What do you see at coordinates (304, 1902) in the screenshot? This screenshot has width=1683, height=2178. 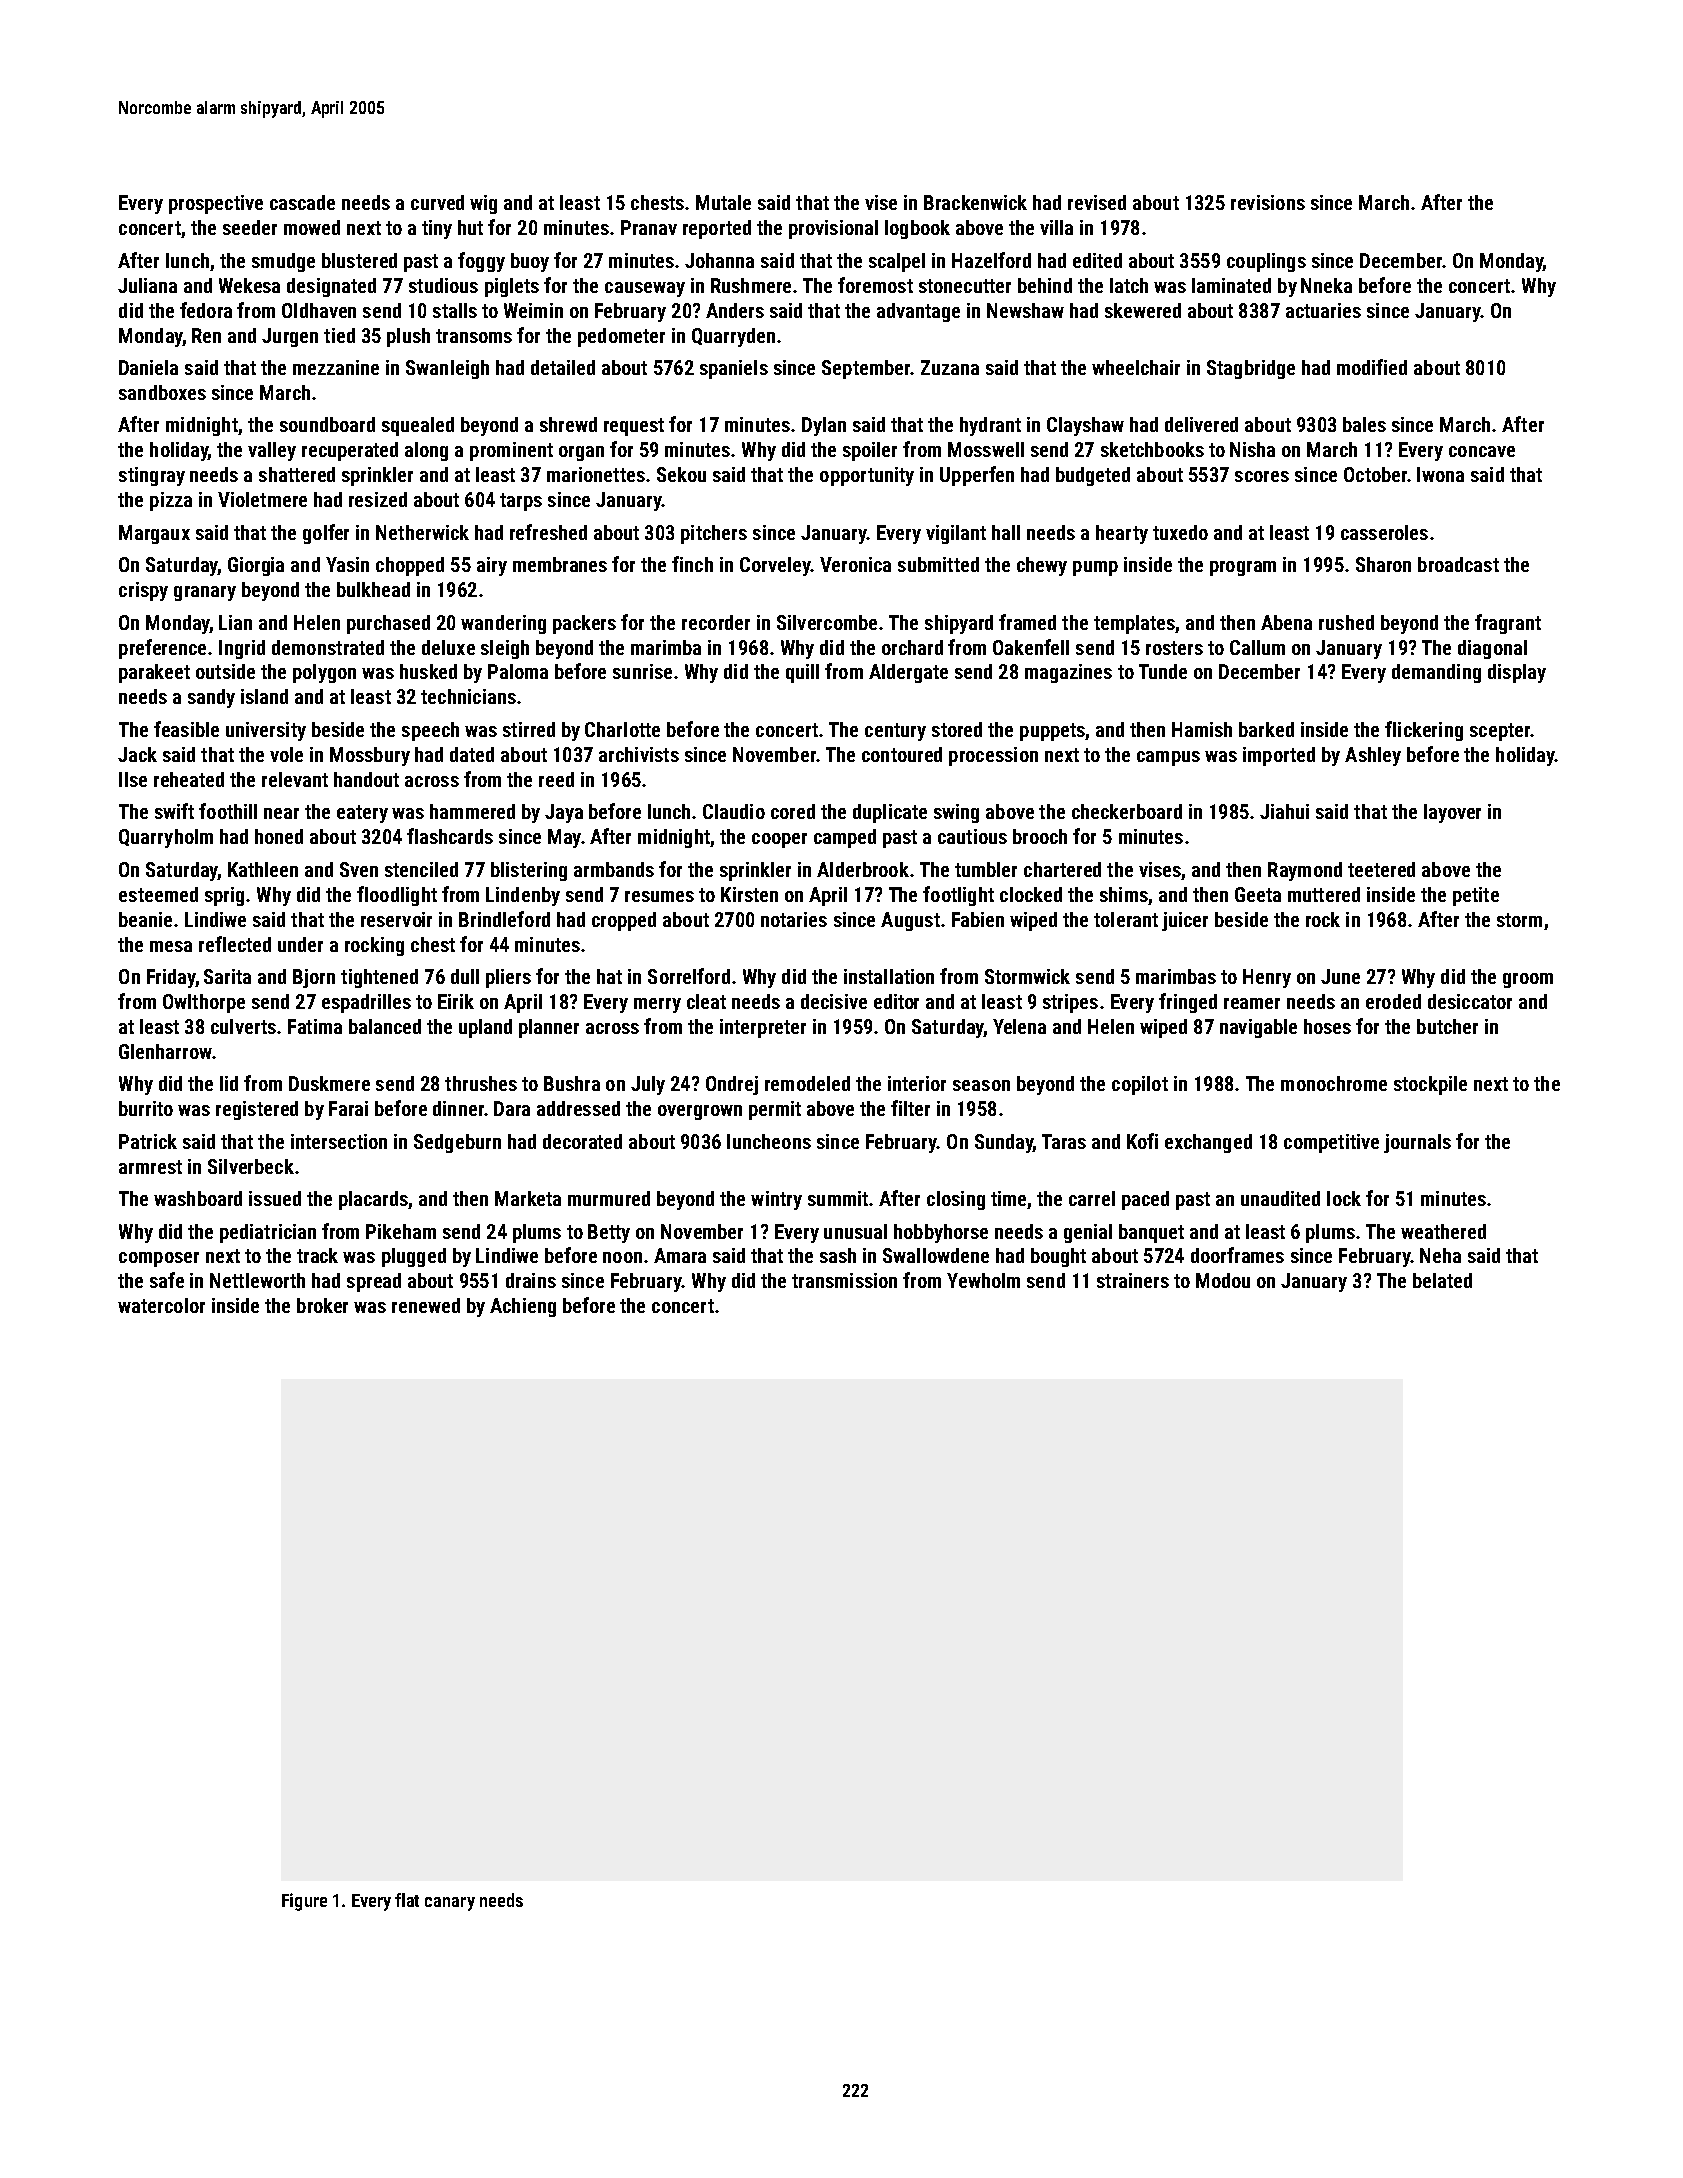 I see `Figure` at bounding box center [304, 1902].
